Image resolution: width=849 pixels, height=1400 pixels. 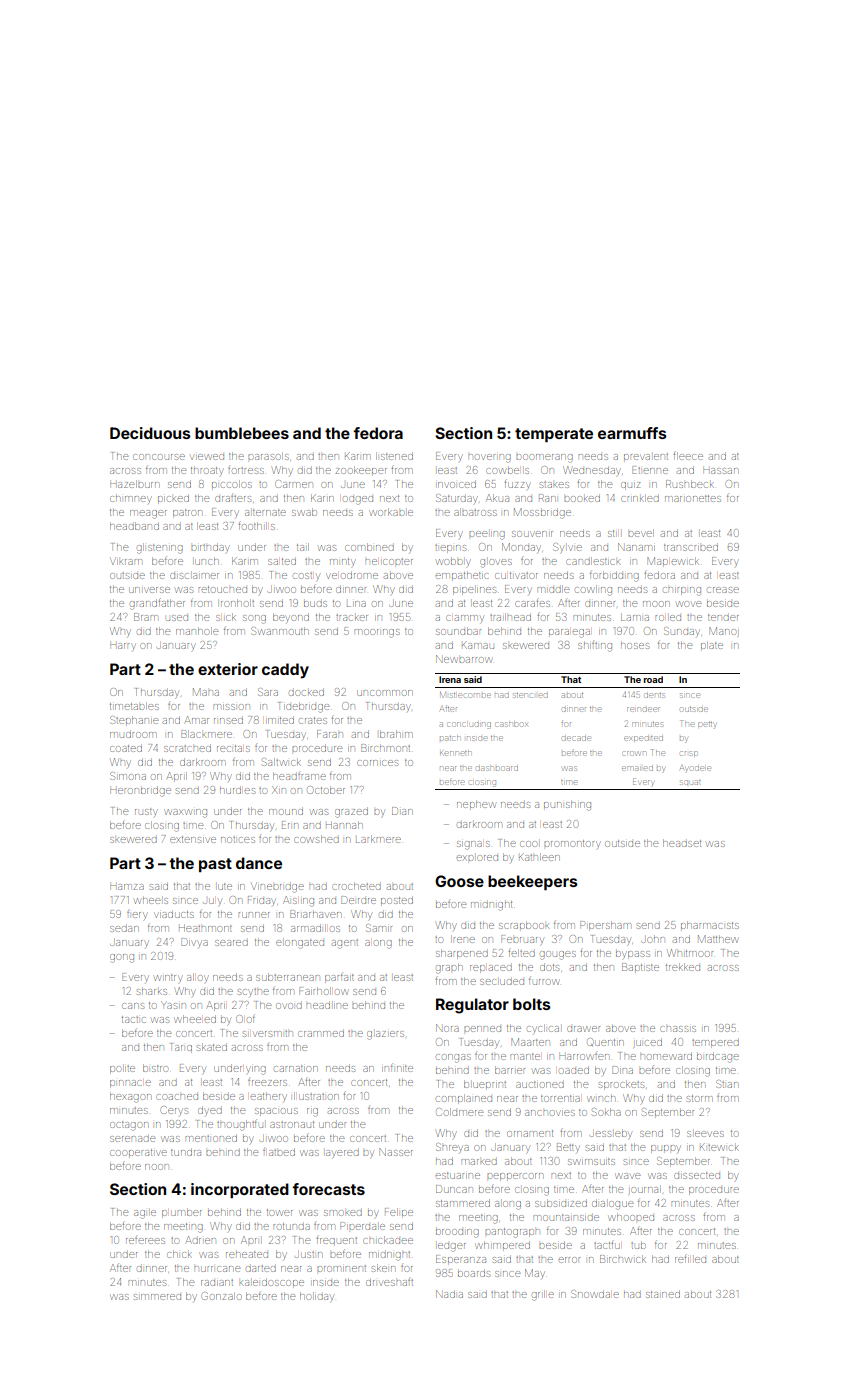 I want to click on fortress, so click(x=246, y=471).
